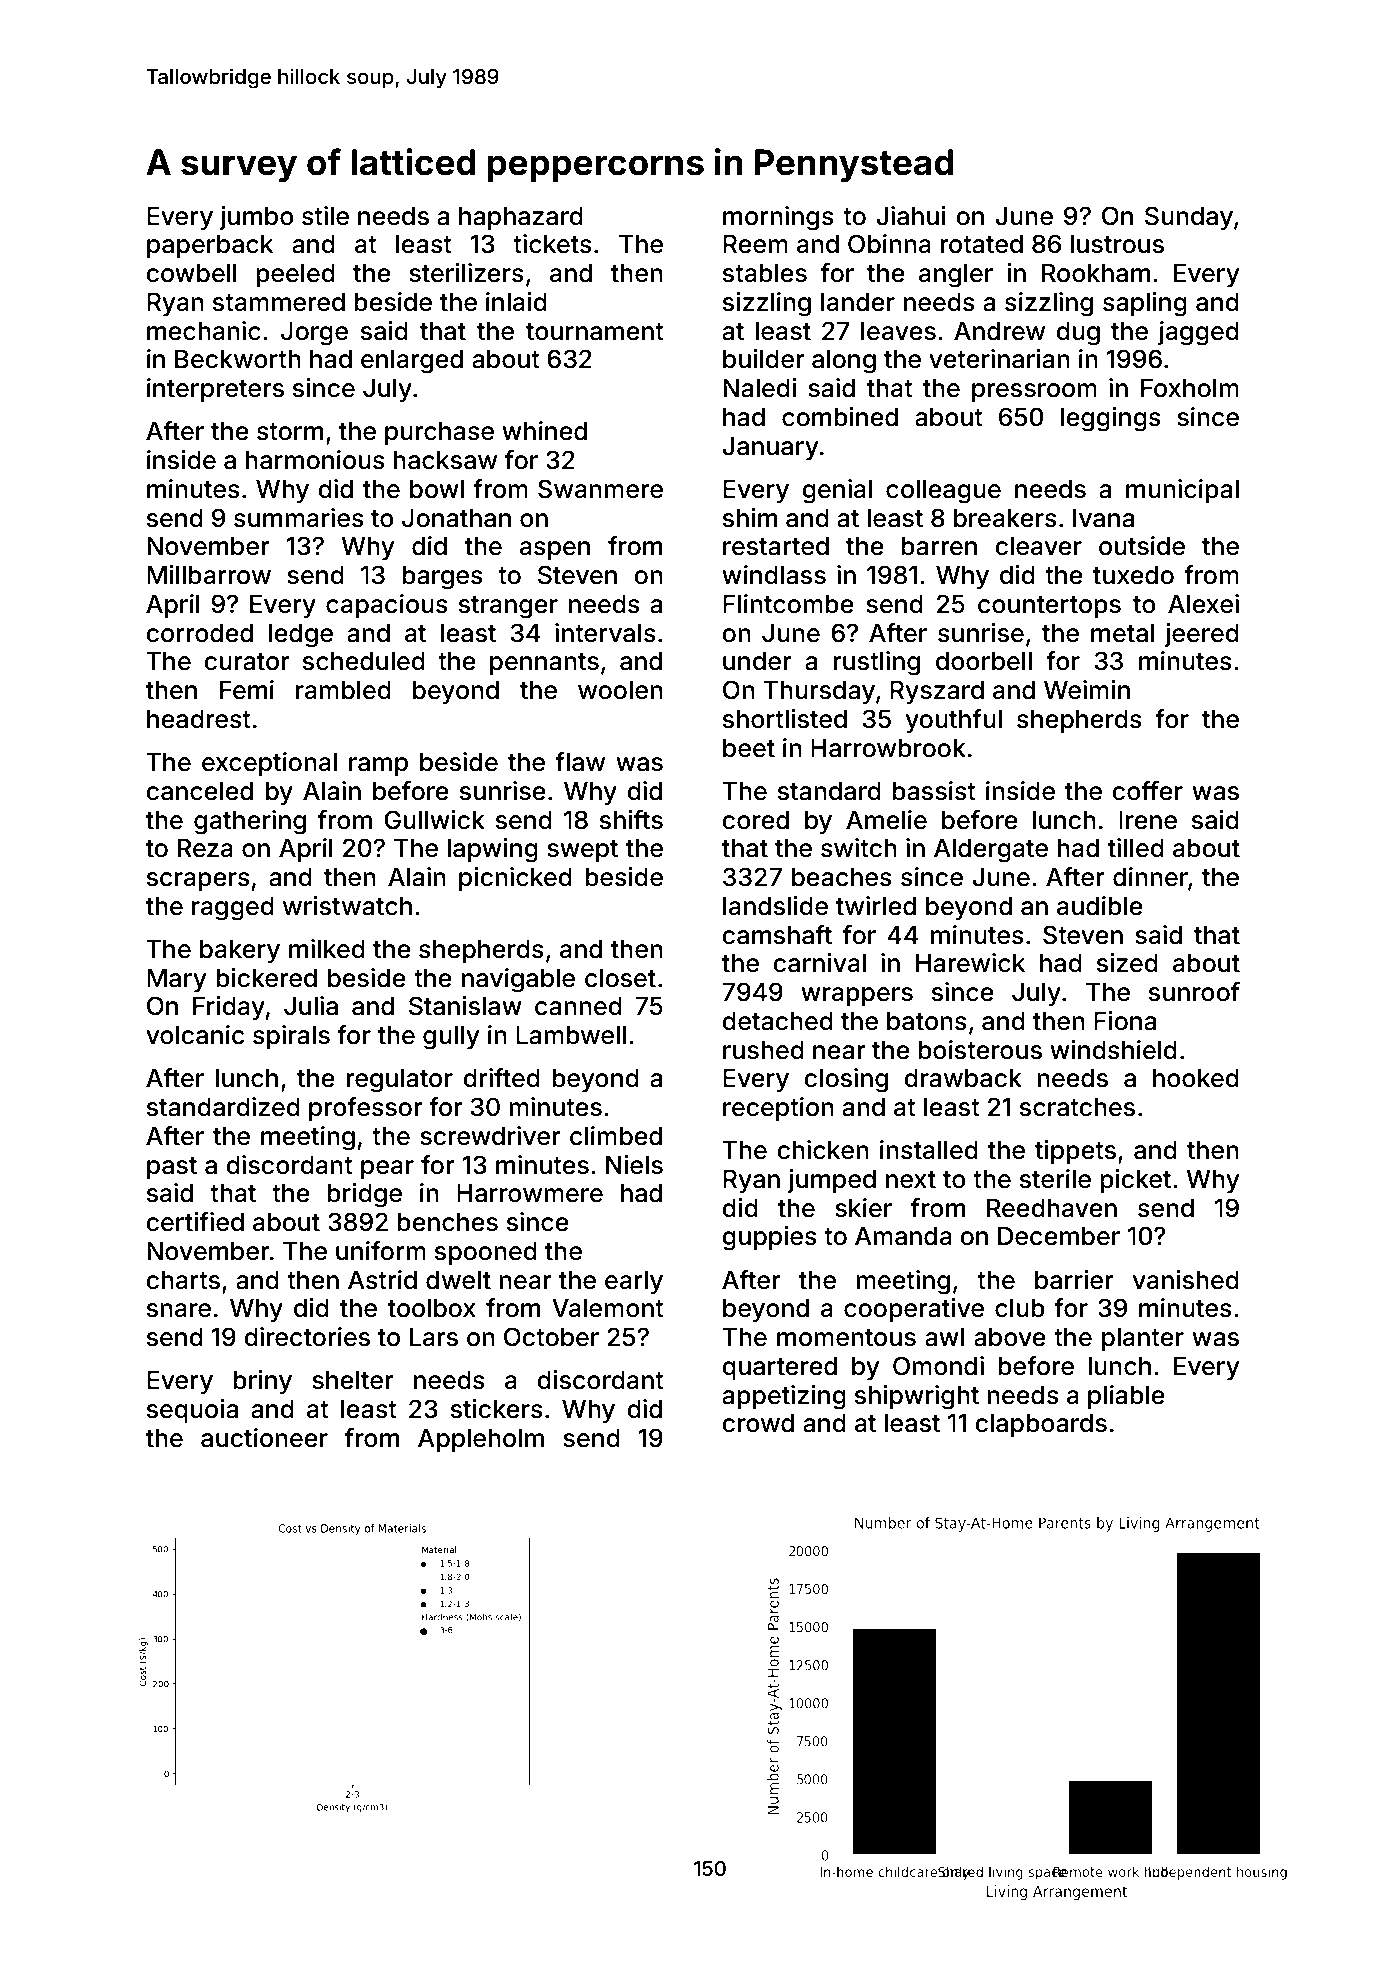  I want to click on shelter, so click(352, 1380).
